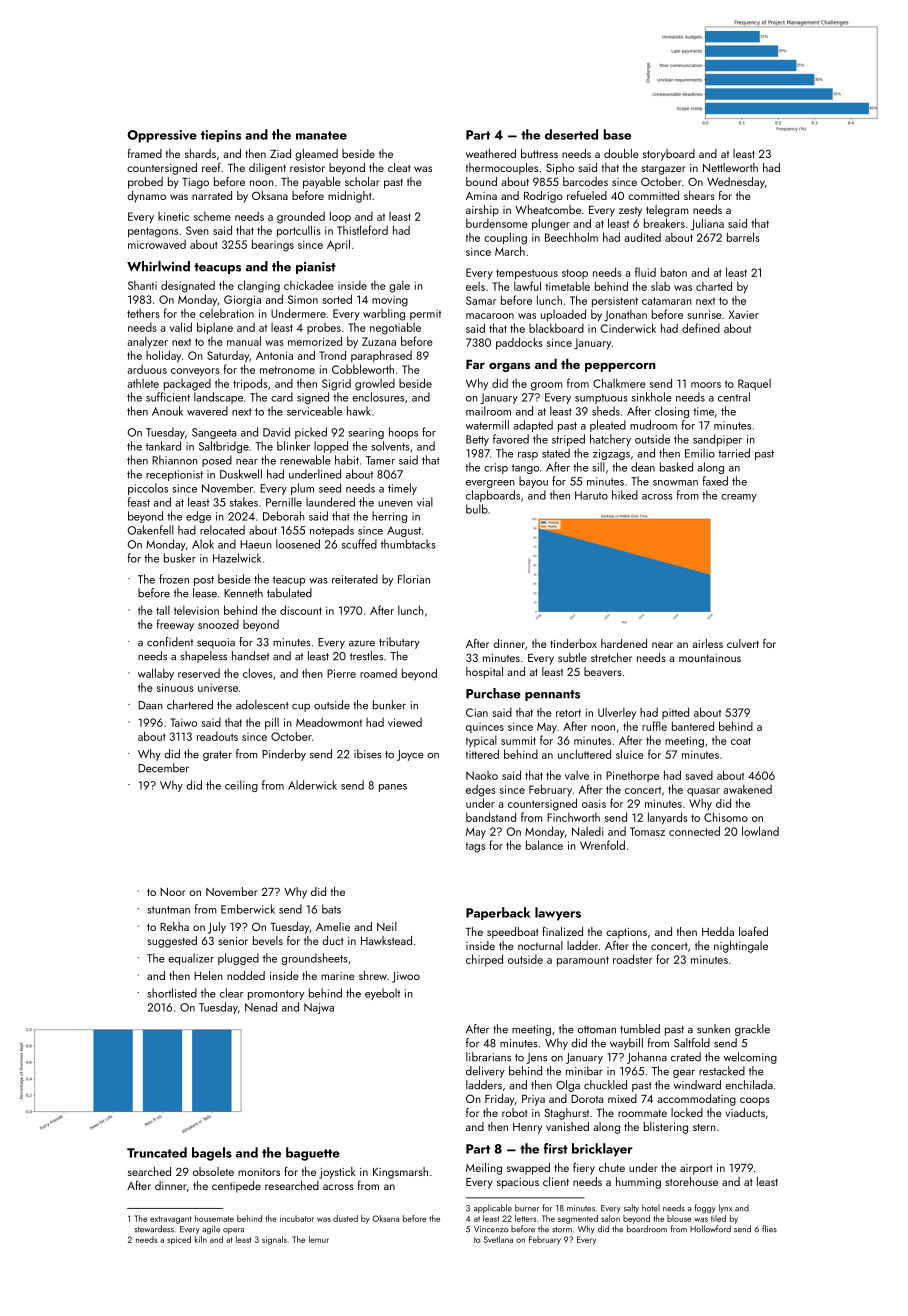  Describe the element at coordinates (573, 643) in the screenshot. I see `tinderbox` at that location.
